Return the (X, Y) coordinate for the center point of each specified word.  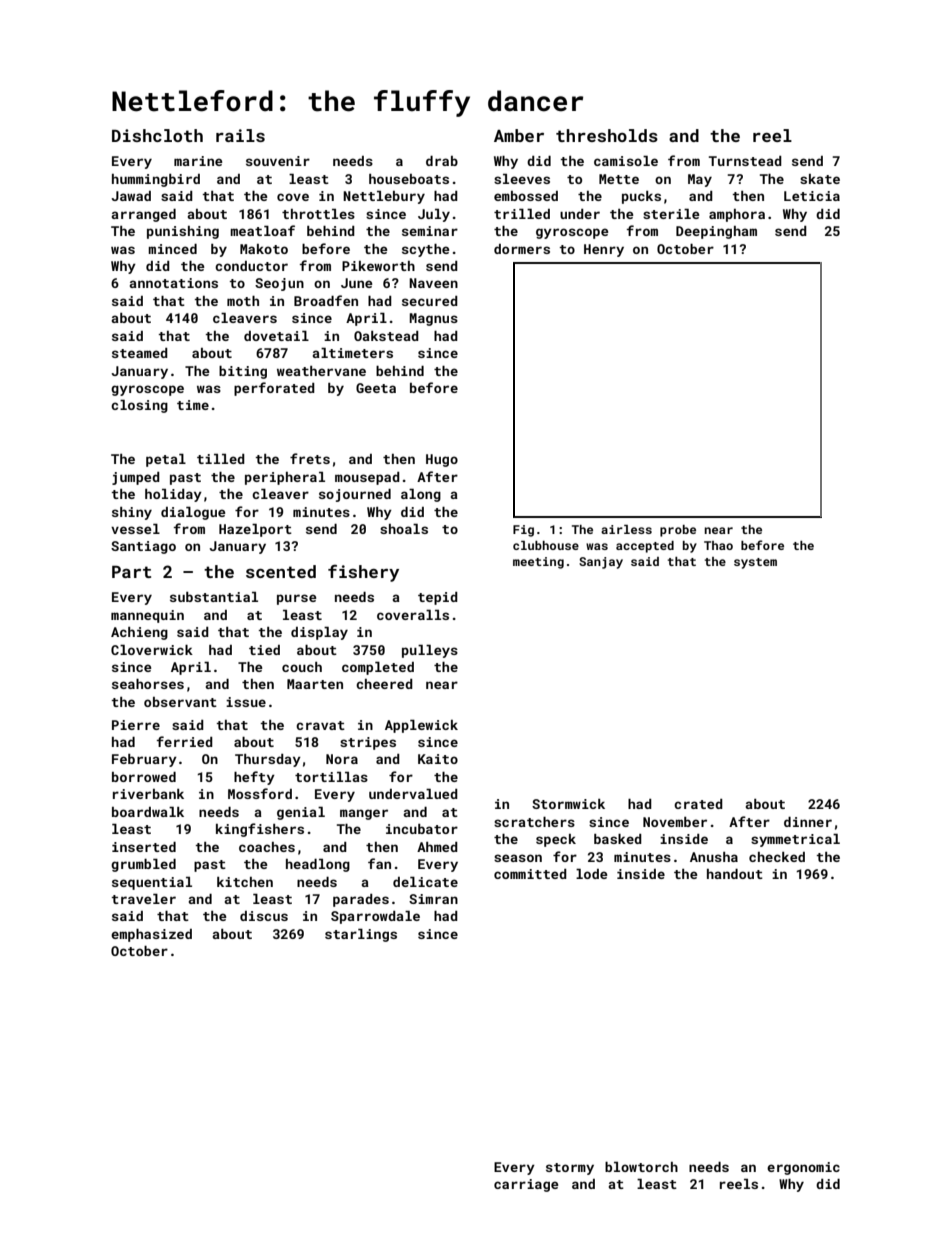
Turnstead (745, 161)
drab (442, 161)
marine (198, 161)
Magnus (433, 319)
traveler (143, 899)
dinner (808, 822)
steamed (140, 353)
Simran (433, 899)
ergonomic (803, 1168)
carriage (526, 1185)
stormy (570, 1169)
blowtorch (641, 1167)
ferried (184, 741)
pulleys (430, 651)
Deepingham (716, 232)
